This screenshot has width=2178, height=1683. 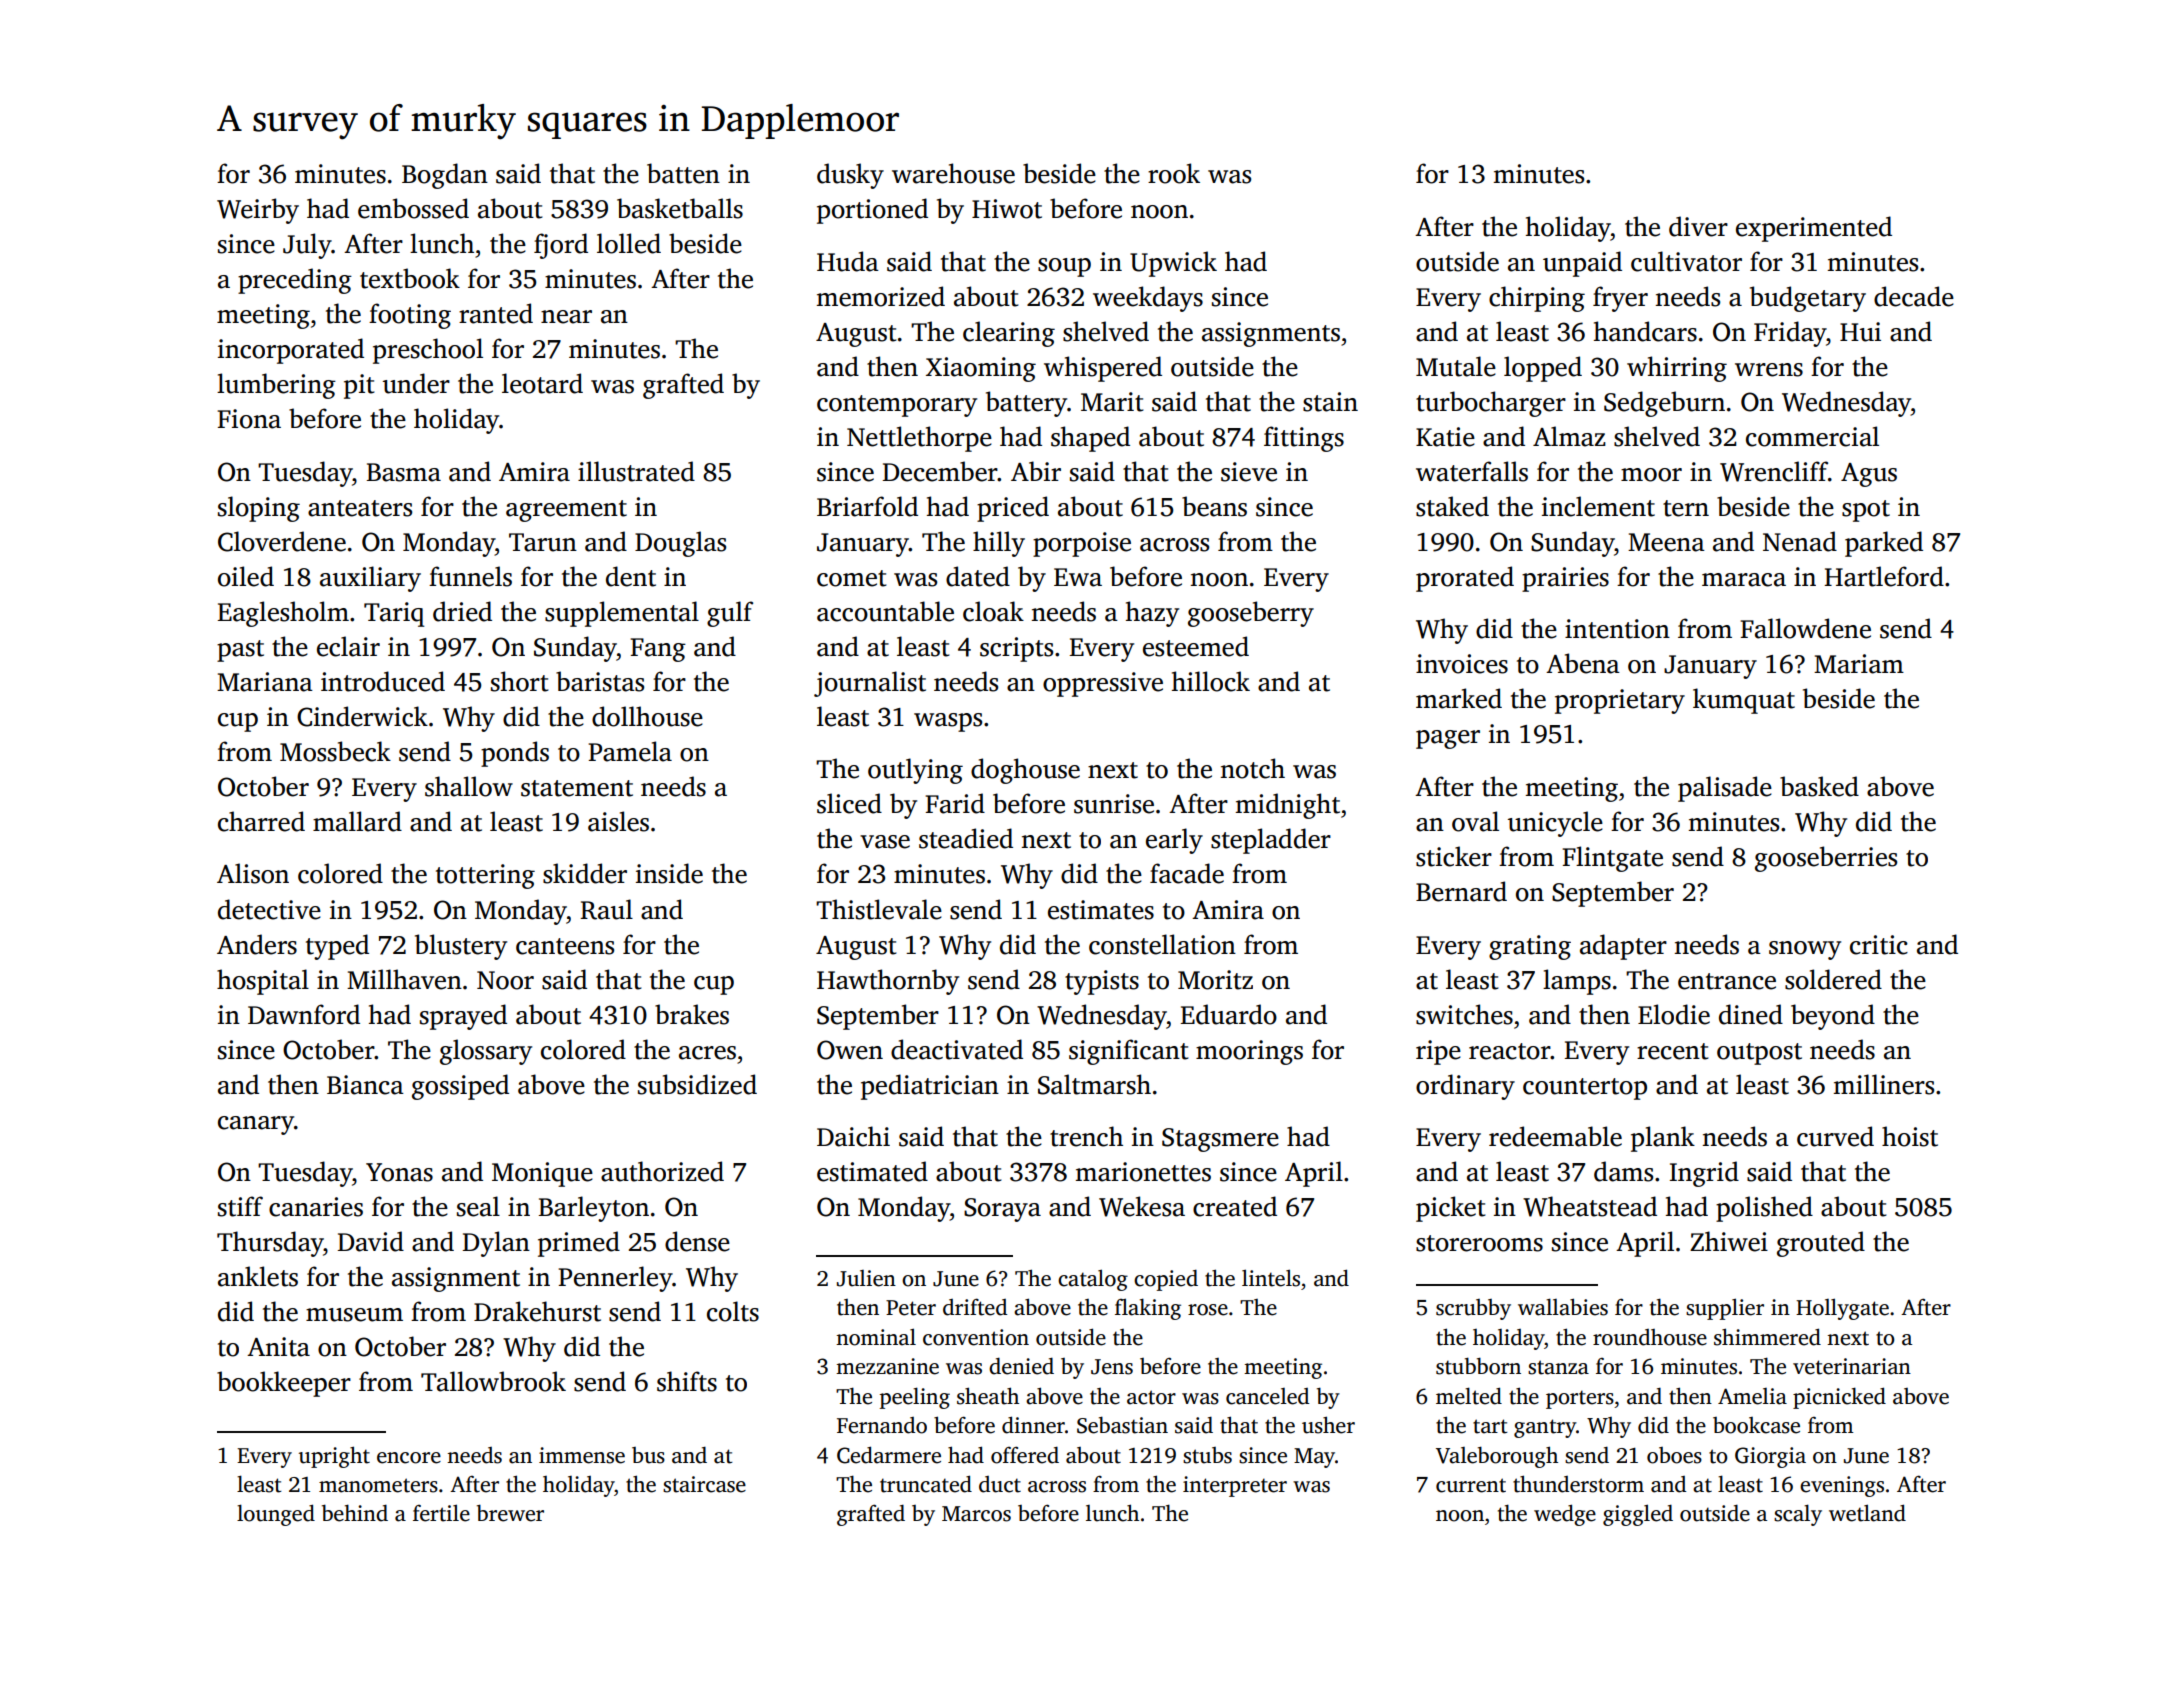 I want to click on colts, so click(x=733, y=1311).
